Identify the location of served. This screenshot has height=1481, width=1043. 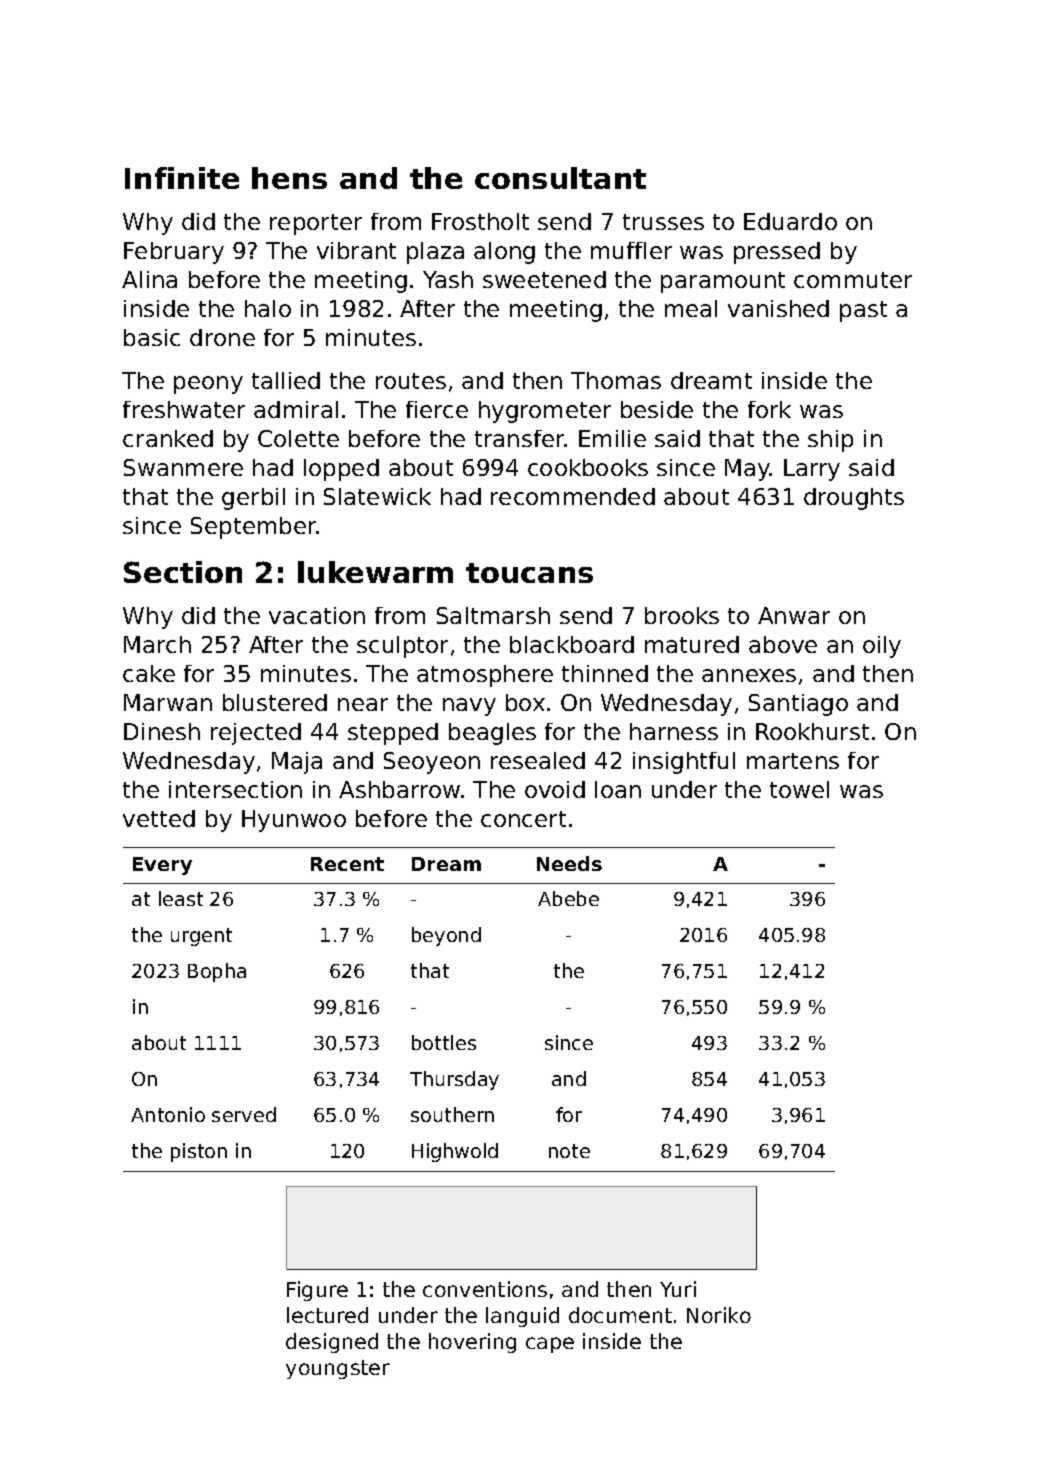
(244, 1114).
